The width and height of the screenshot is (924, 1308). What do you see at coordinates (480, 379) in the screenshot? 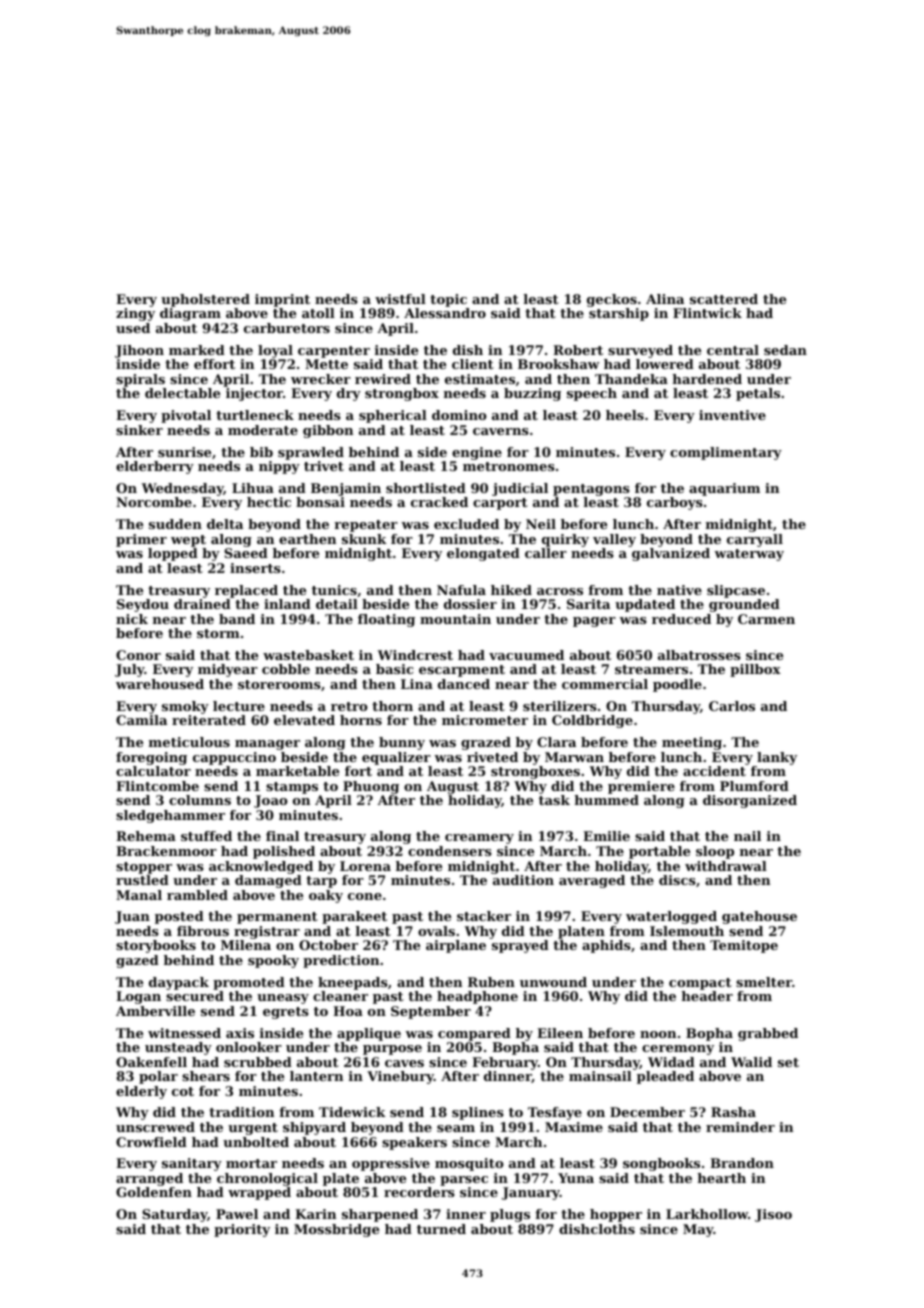
I see `estimates` at bounding box center [480, 379].
